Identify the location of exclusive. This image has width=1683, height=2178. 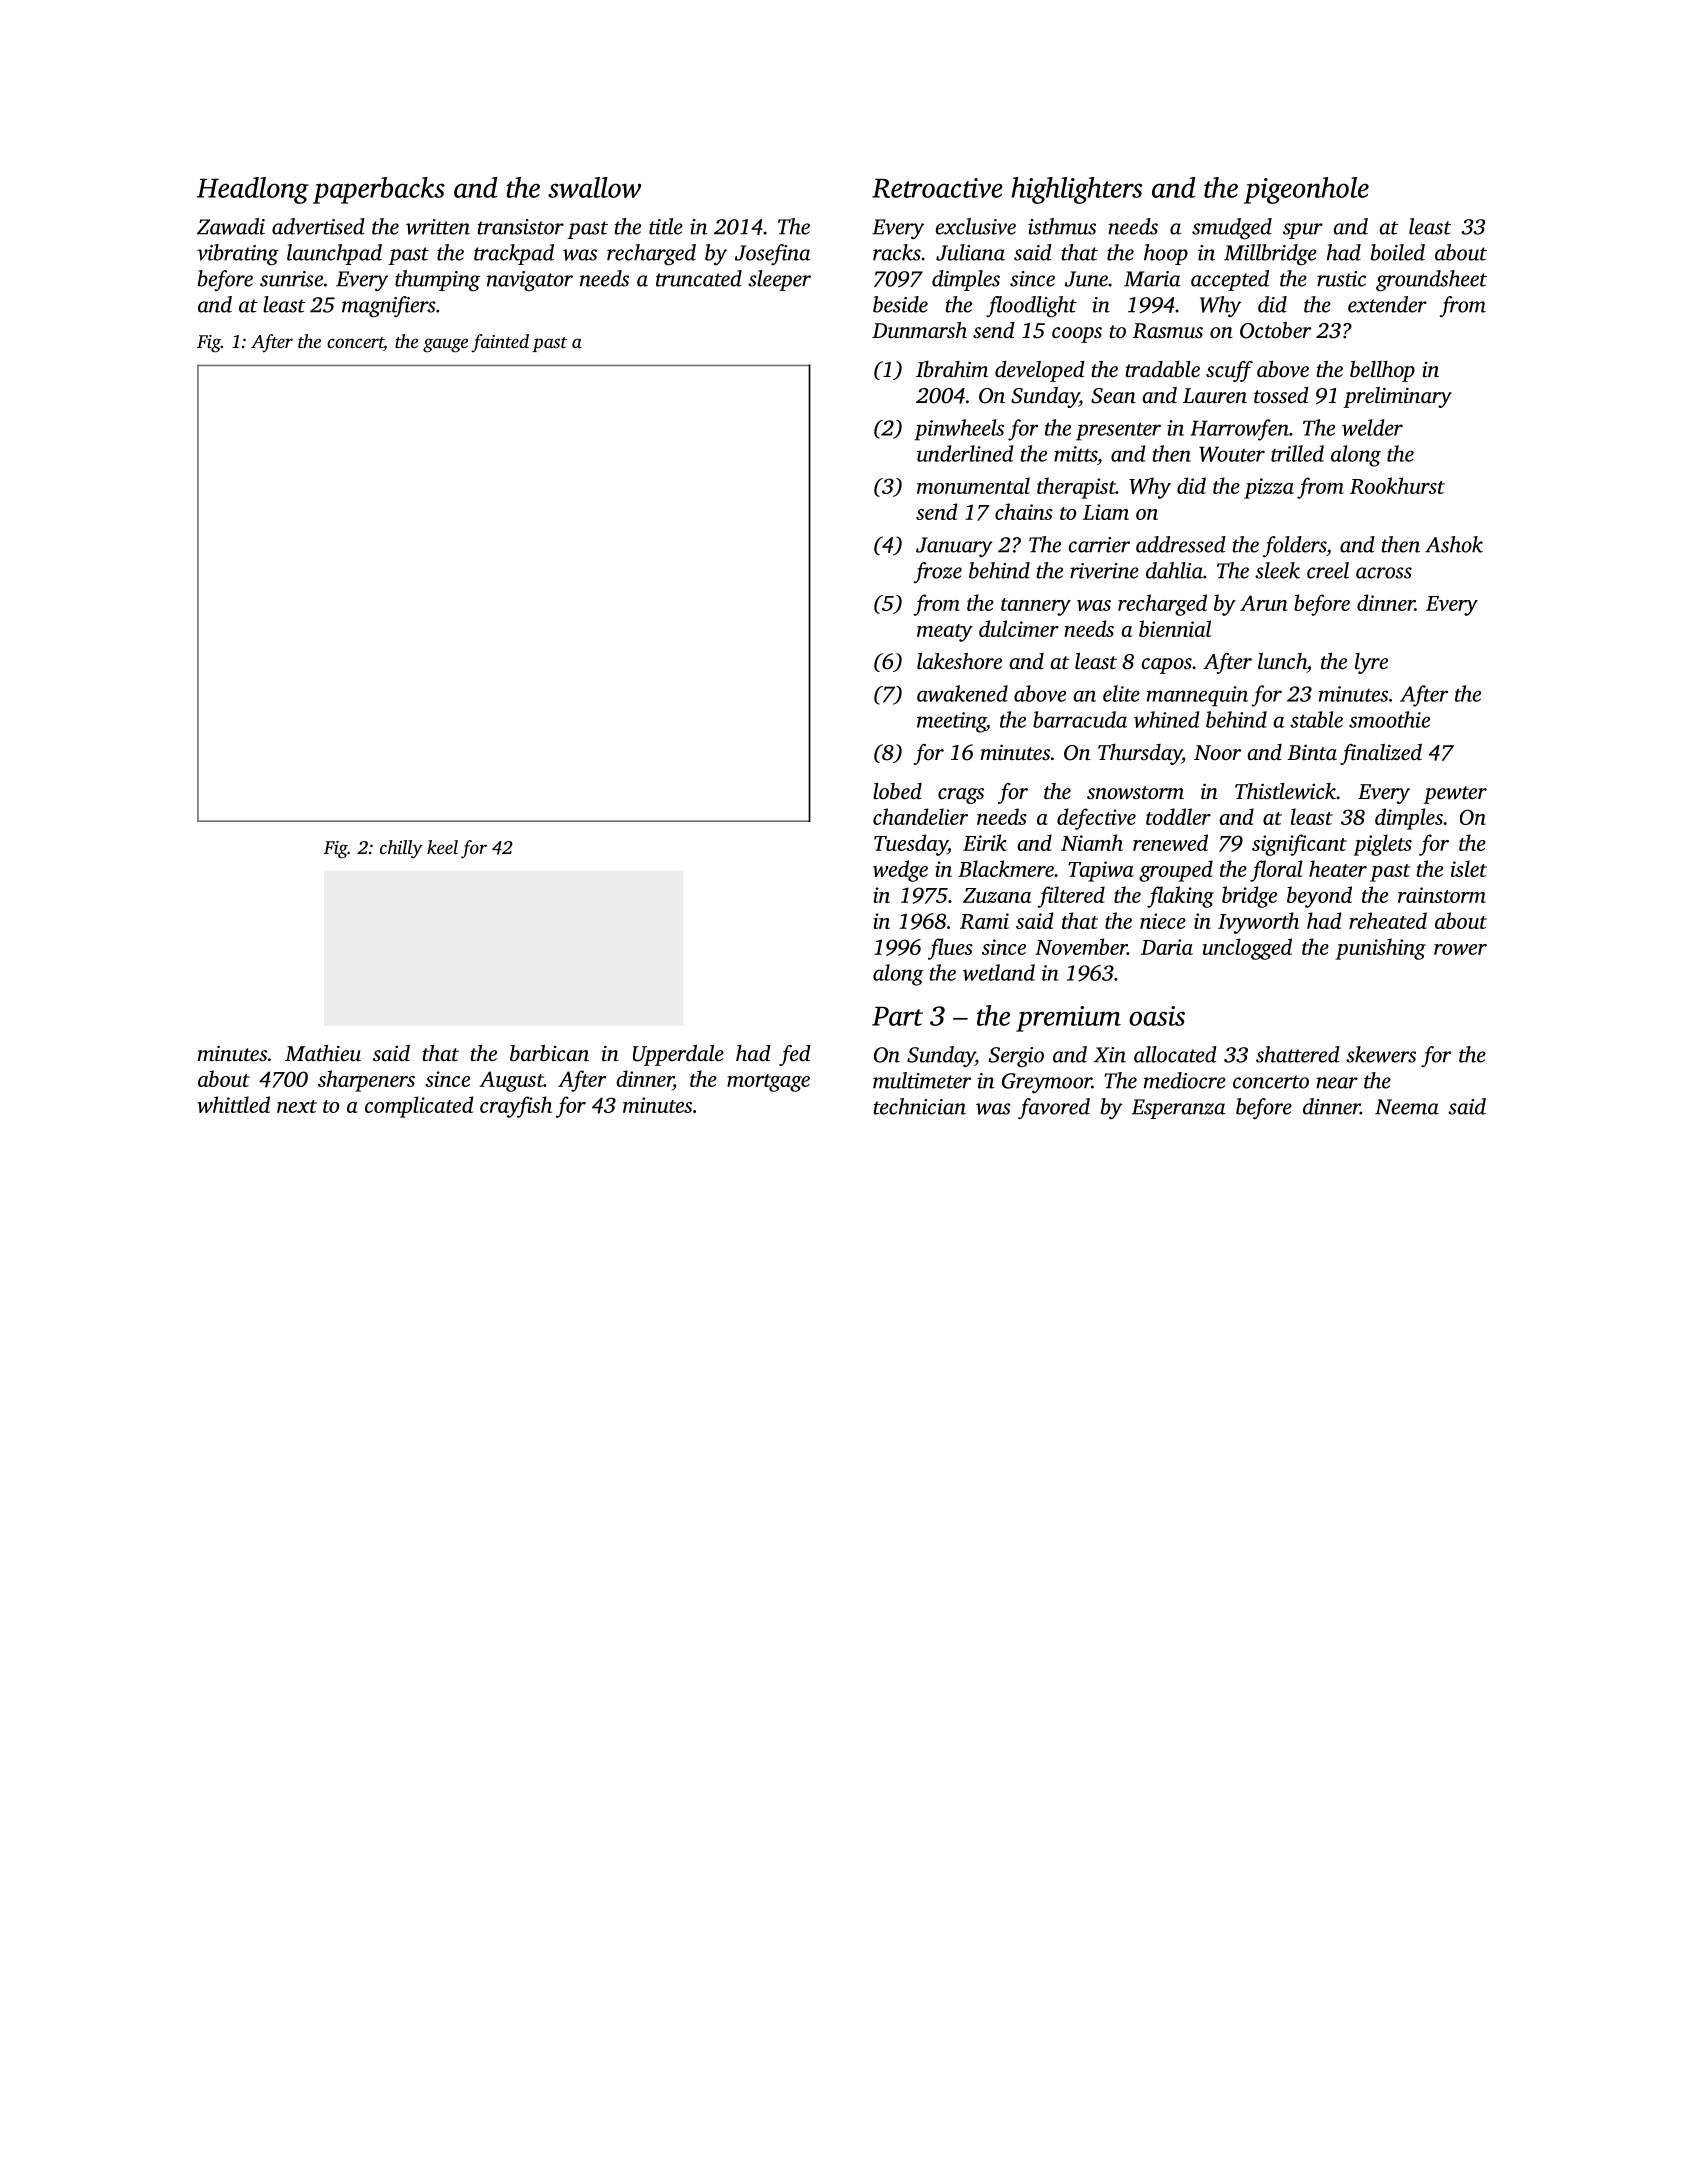
(975, 226).
